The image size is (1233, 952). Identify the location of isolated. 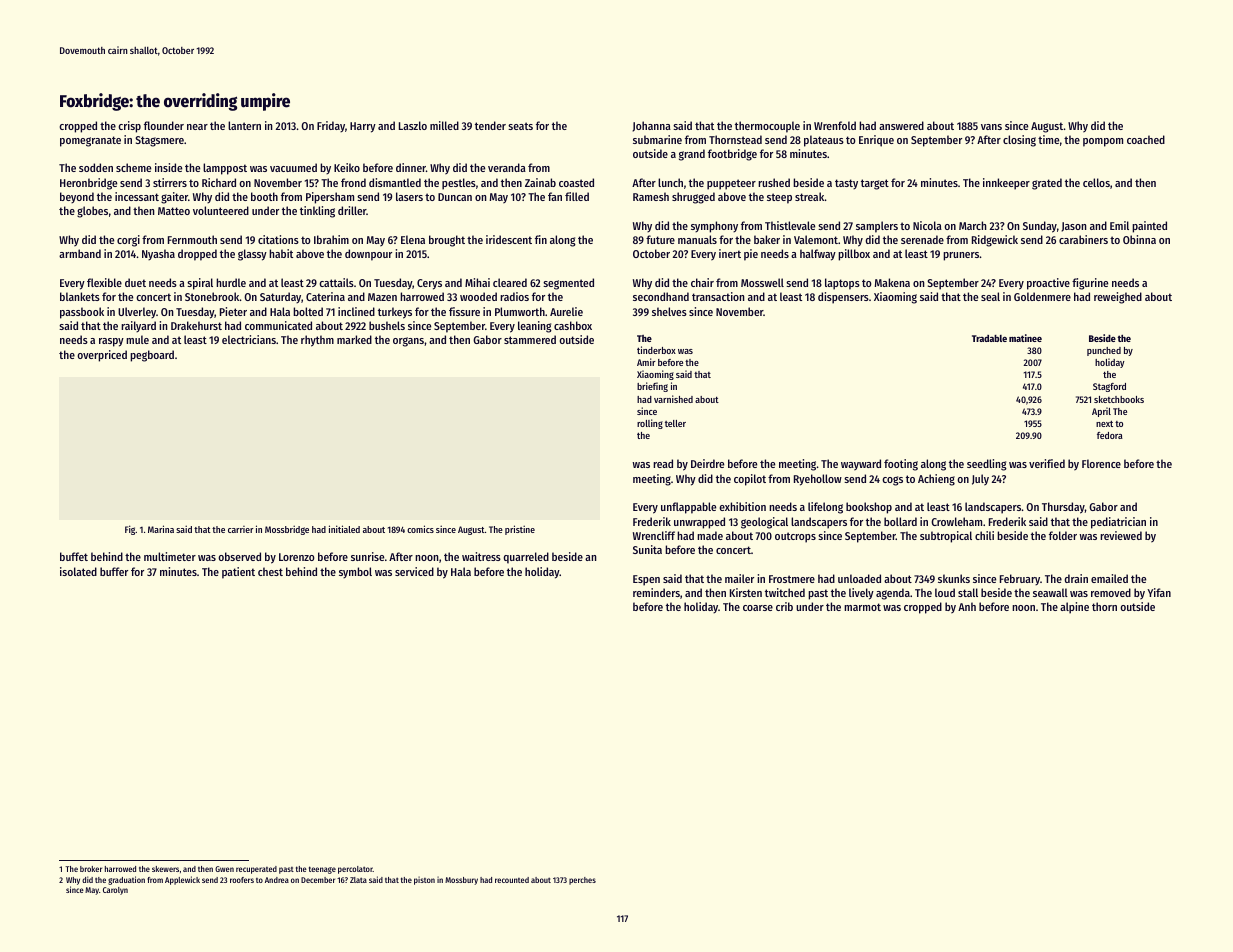
(78, 571).
